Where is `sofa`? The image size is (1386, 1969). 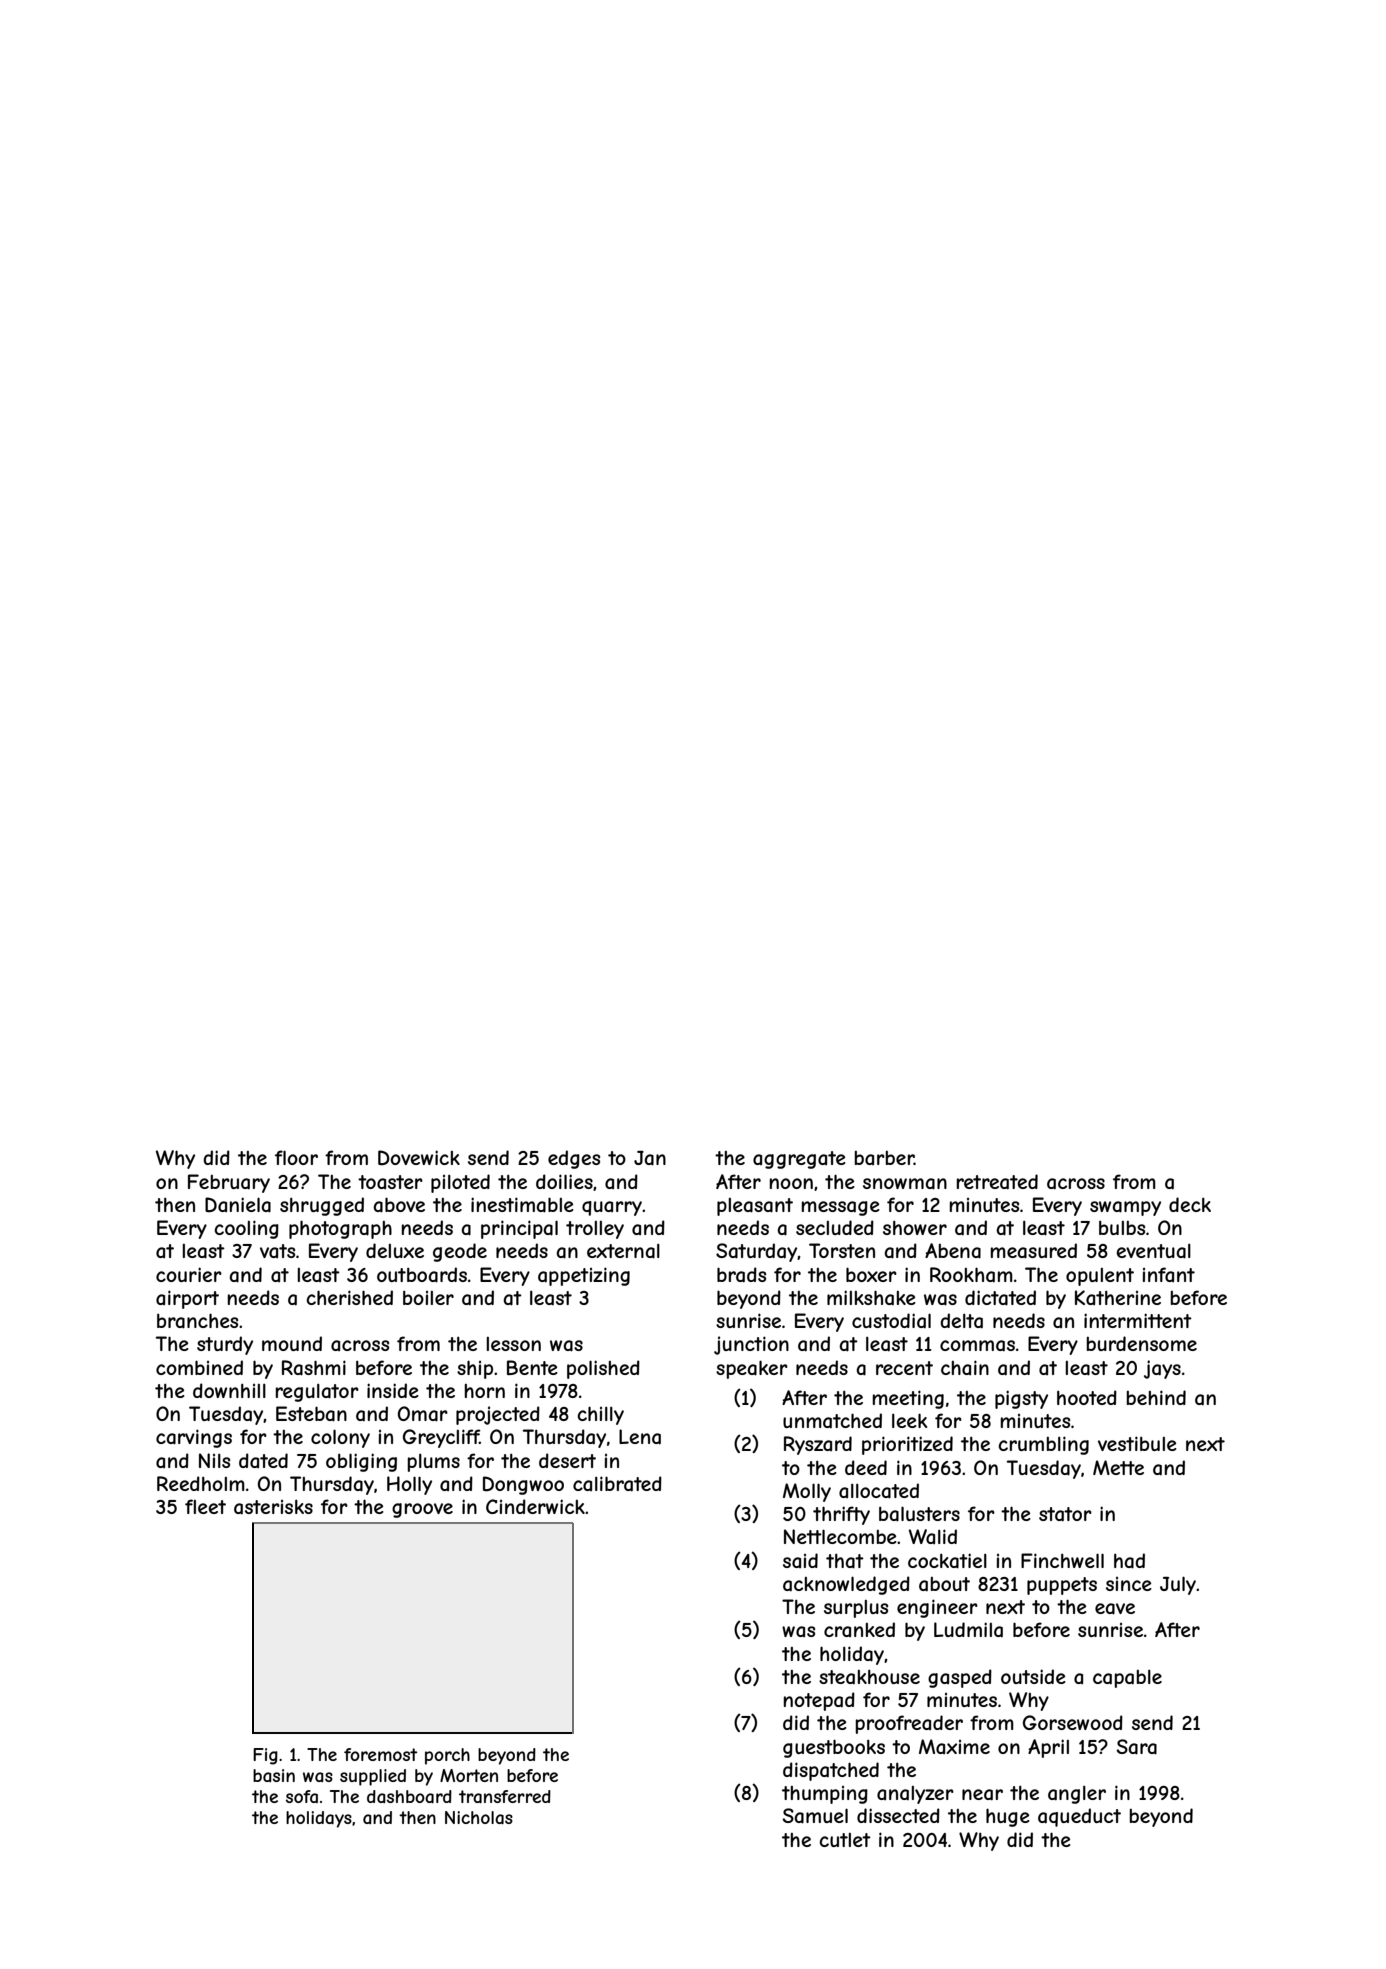
sofa is located at coordinates (302, 1796).
